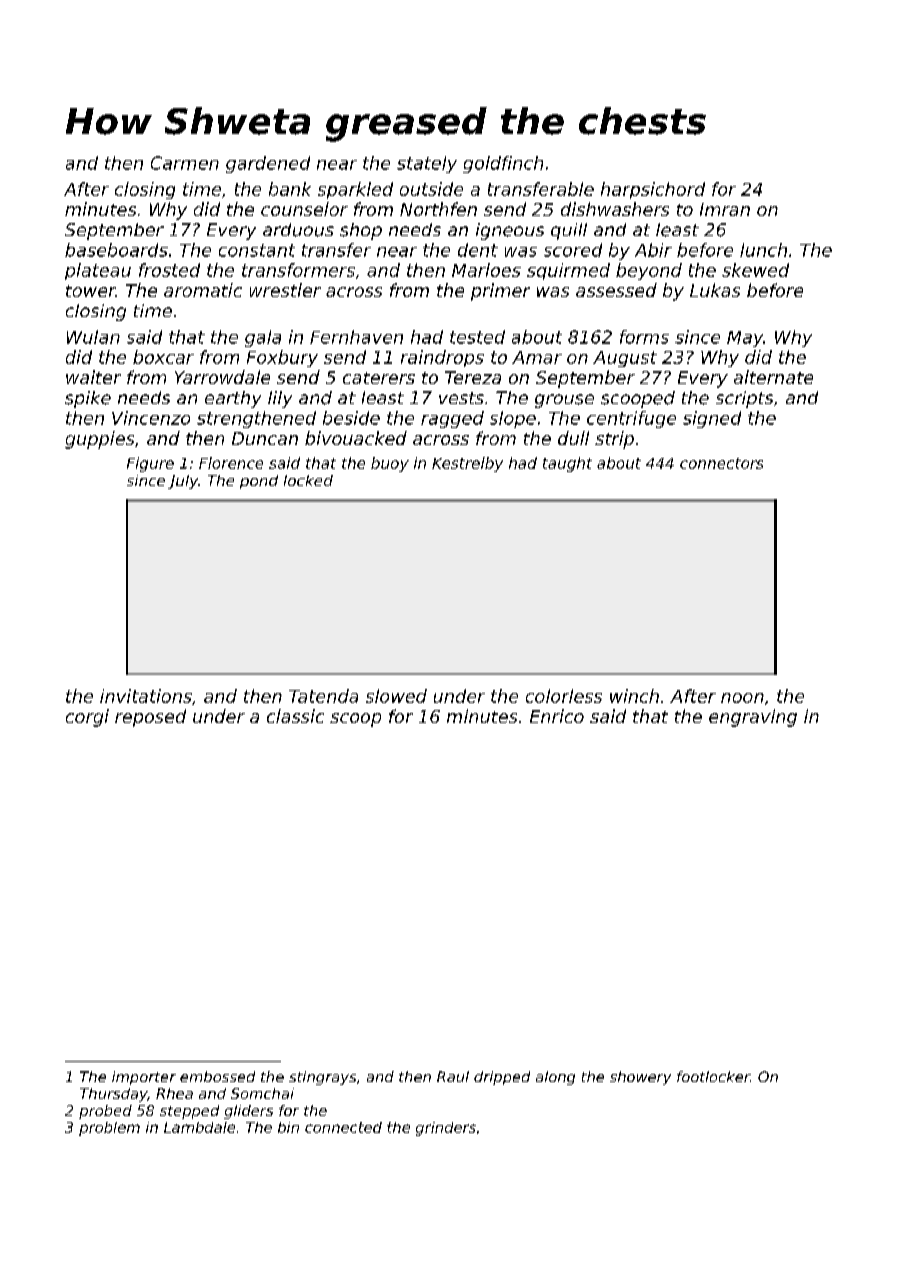  Describe the element at coordinates (285, 290) in the page. I see `wrestler` at that location.
